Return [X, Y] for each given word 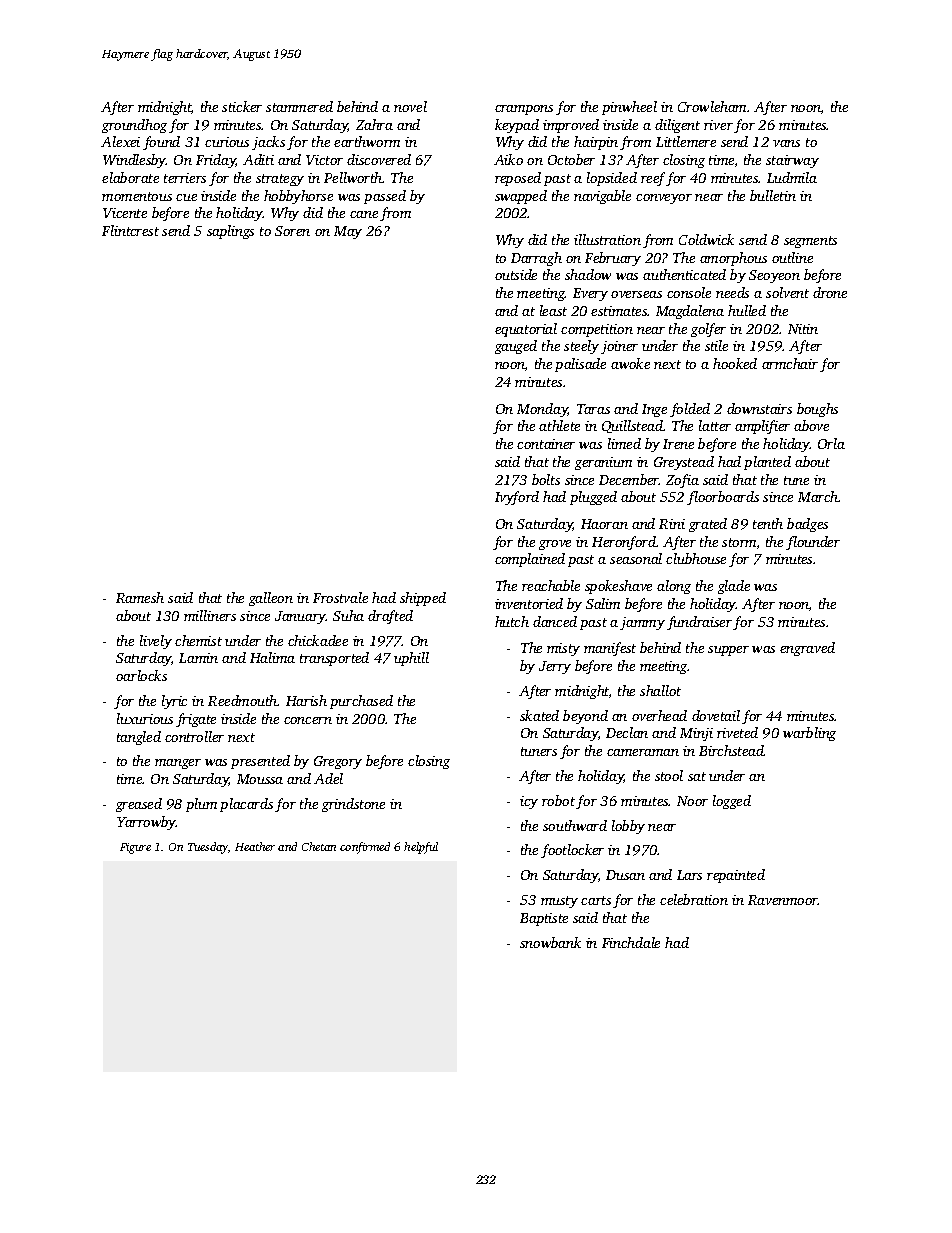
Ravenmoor [783, 900]
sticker [242, 106]
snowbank [550, 942]
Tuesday [208, 848]
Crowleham [712, 106]
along [674, 587]
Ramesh [140, 597]
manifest [610, 649]
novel [410, 106]
